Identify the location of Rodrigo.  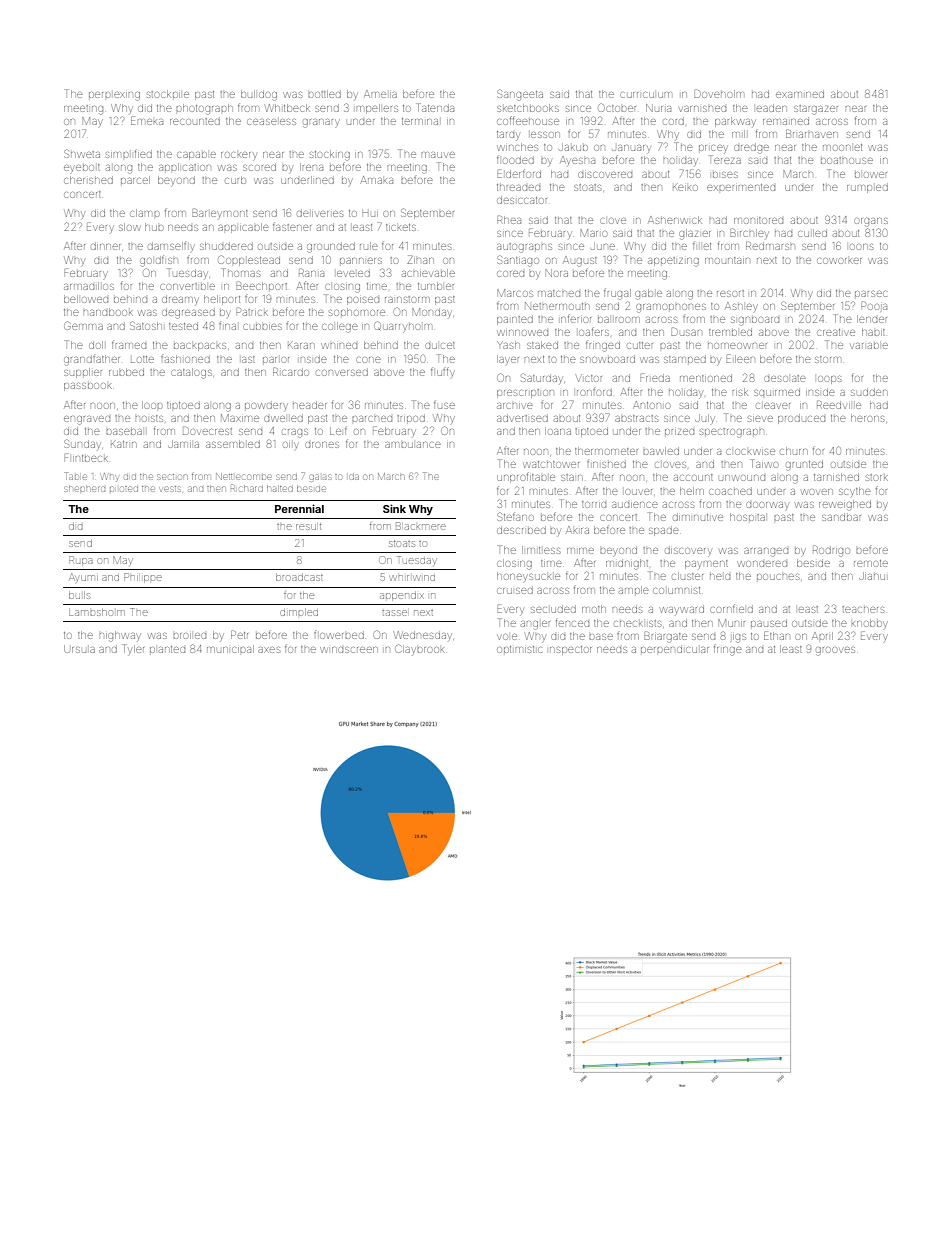
(831, 551).
